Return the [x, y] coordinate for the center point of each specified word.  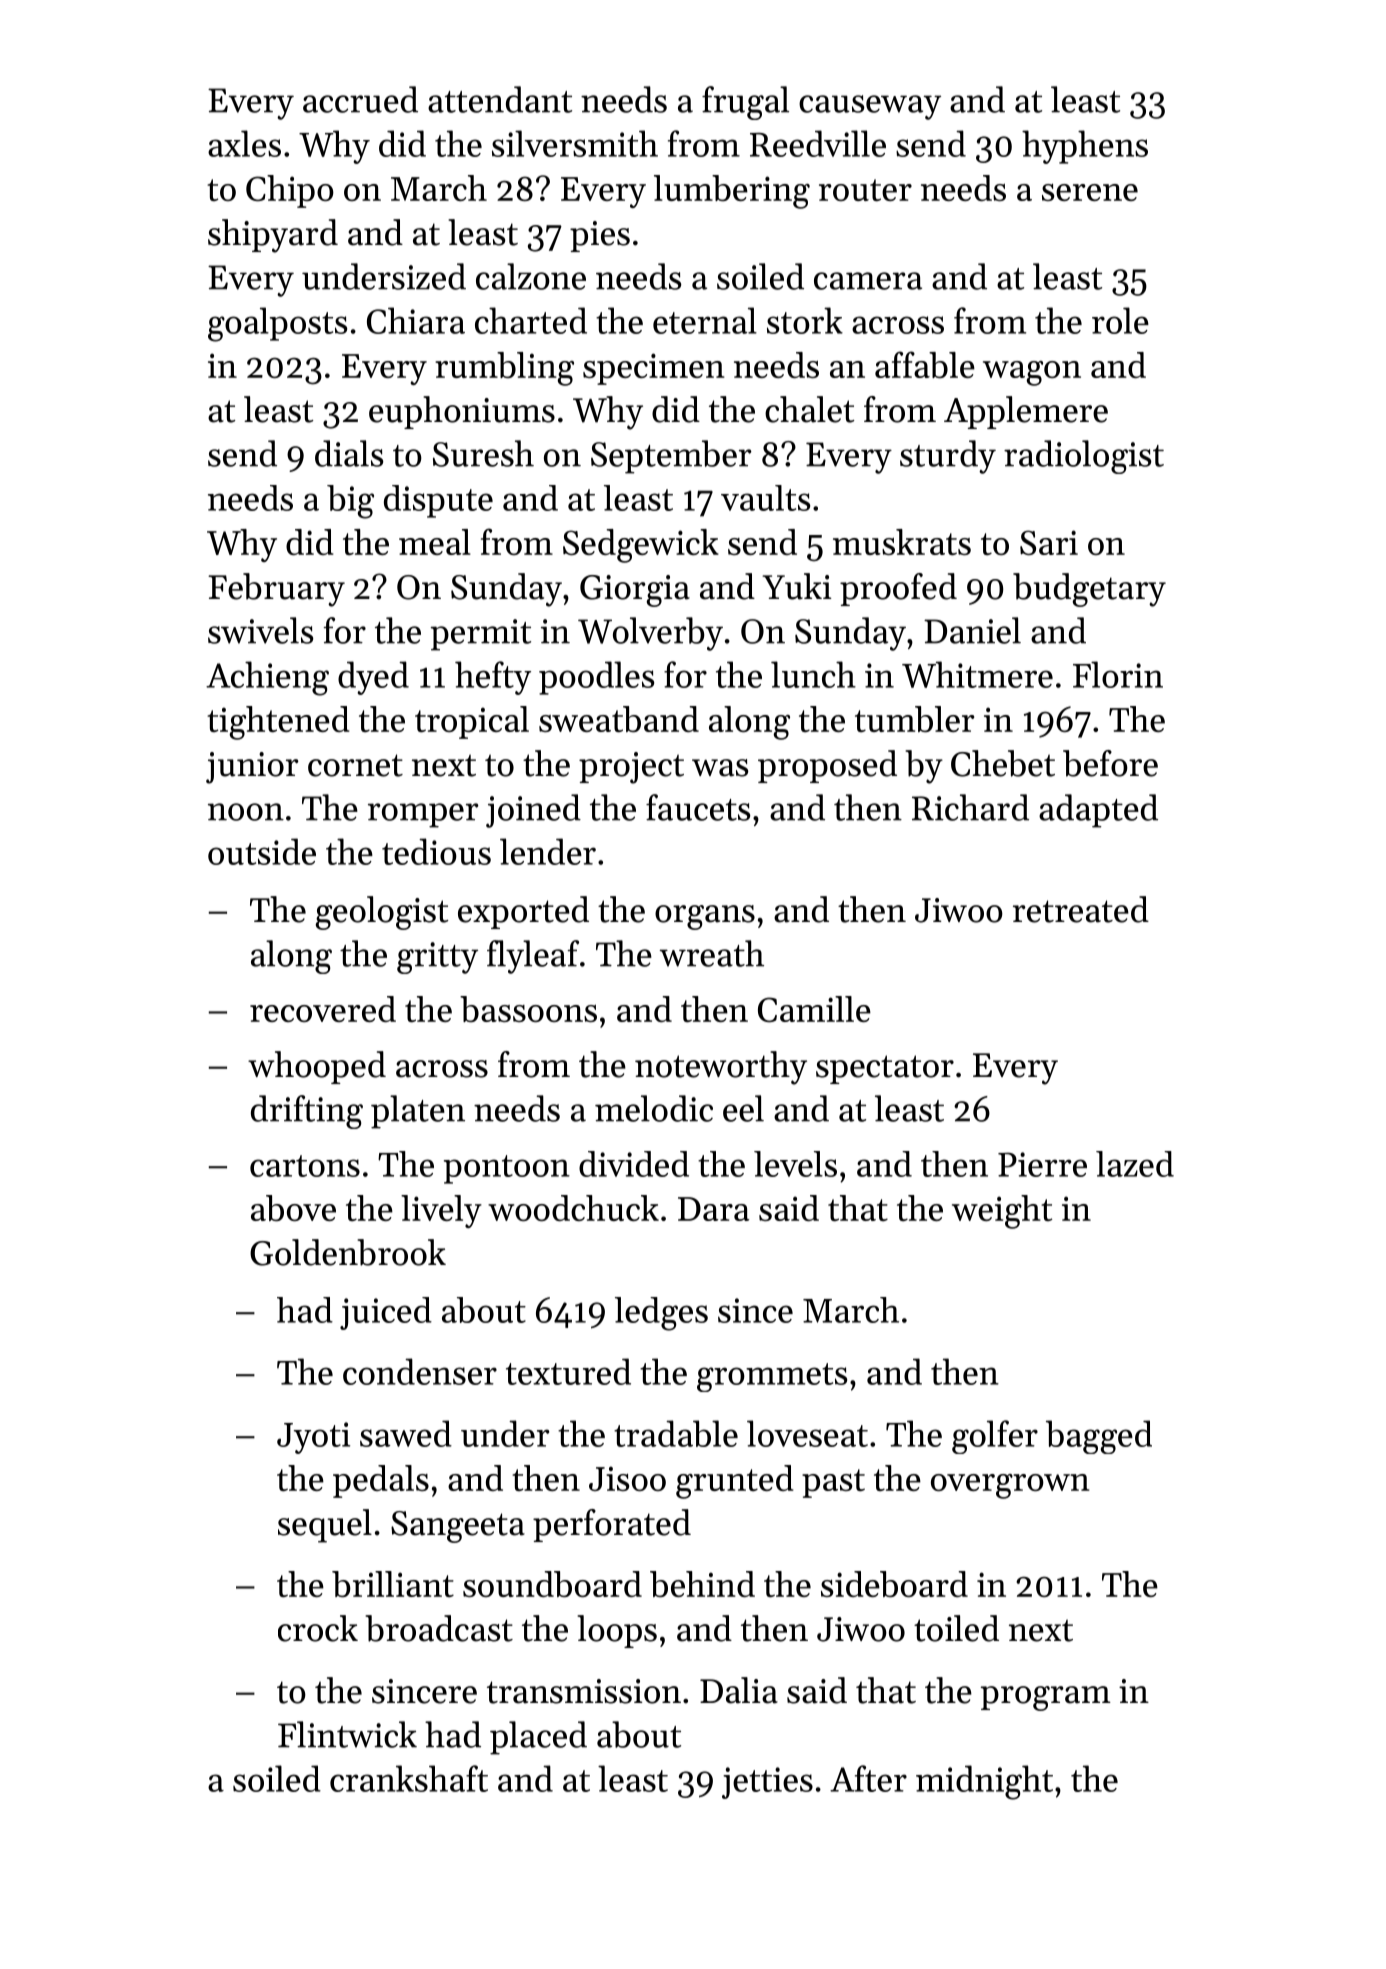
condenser [420, 1371]
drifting [307, 1112]
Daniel [972, 630]
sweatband [619, 719]
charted [531, 320]
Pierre [1042, 1164]
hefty [493, 678]
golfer [995, 1437]
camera [868, 281]
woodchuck [573, 1208]
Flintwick [347, 1734]
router [865, 190]
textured [568, 1371]
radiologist [1084, 457]
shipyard [273, 236]
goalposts [277, 324]
